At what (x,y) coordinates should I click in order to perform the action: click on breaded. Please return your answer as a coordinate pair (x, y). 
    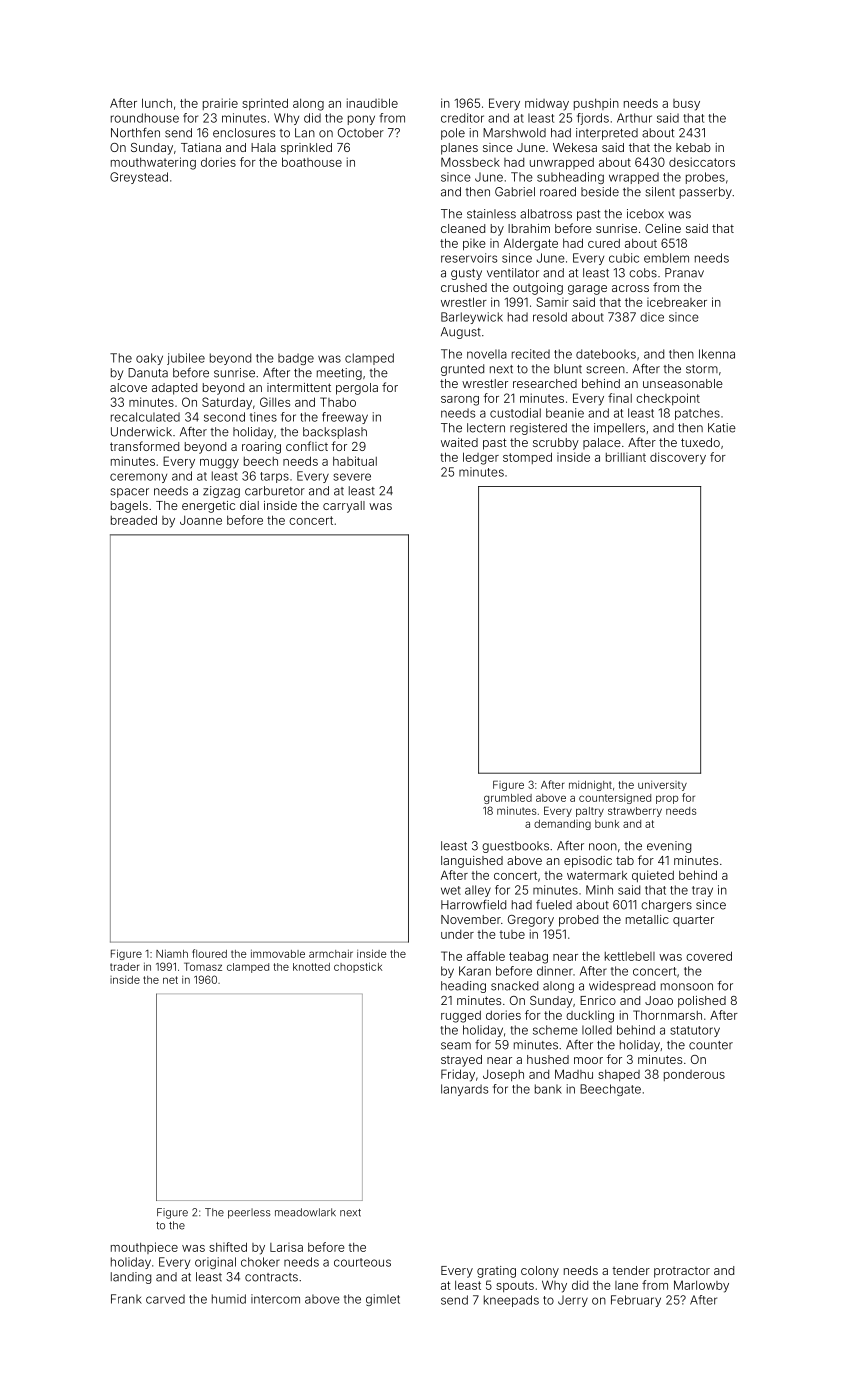
    Looking at the image, I should click on (134, 520).
